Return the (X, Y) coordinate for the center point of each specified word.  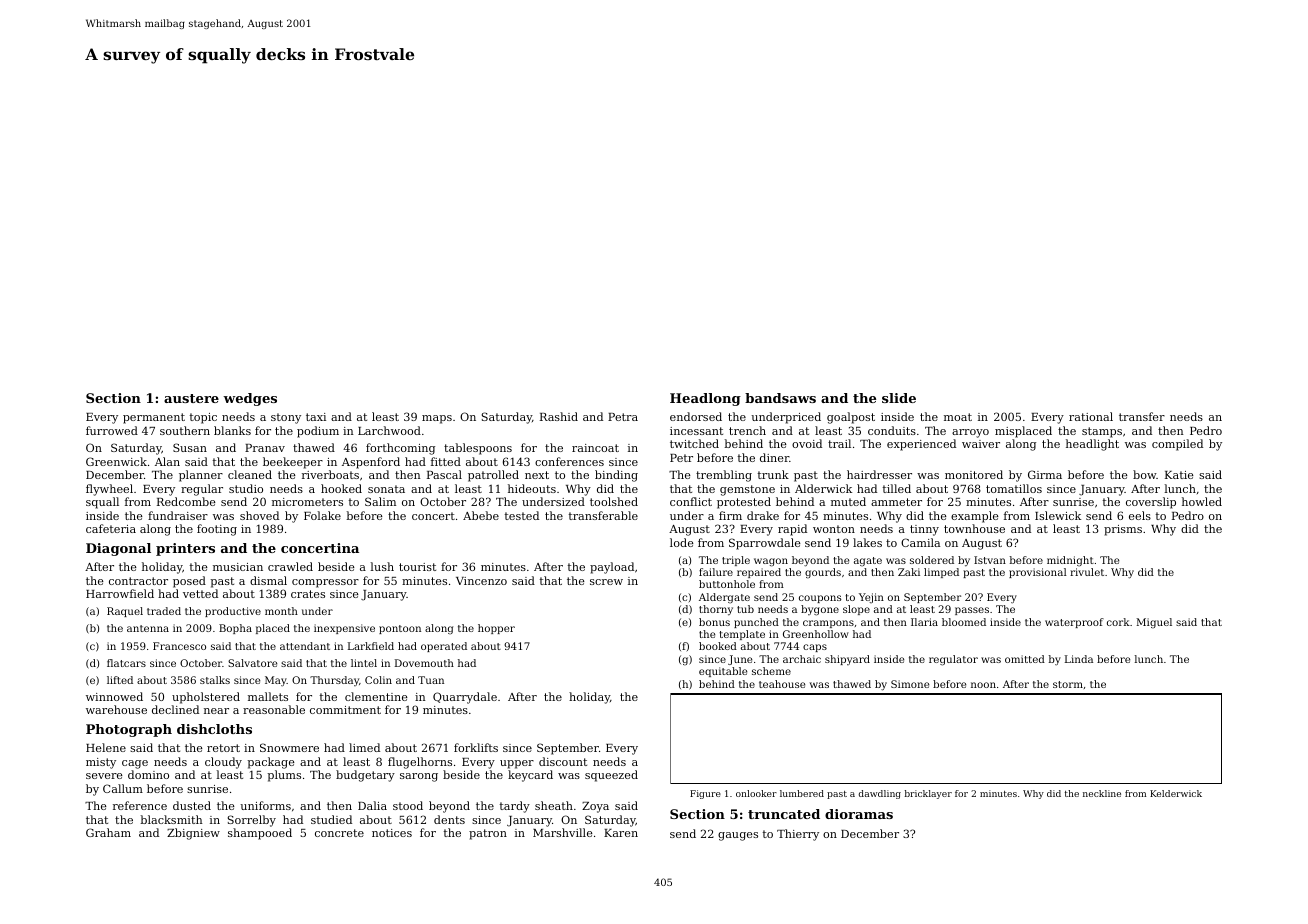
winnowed (114, 696)
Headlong (705, 399)
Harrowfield (120, 593)
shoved (259, 515)
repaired (759, 573)
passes (972, 611)
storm (1068, 684)
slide (899, 398)
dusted (192, 805)
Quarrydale (465, 698)
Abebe (481, 515)
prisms (1123, 530)
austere (191, 398)
